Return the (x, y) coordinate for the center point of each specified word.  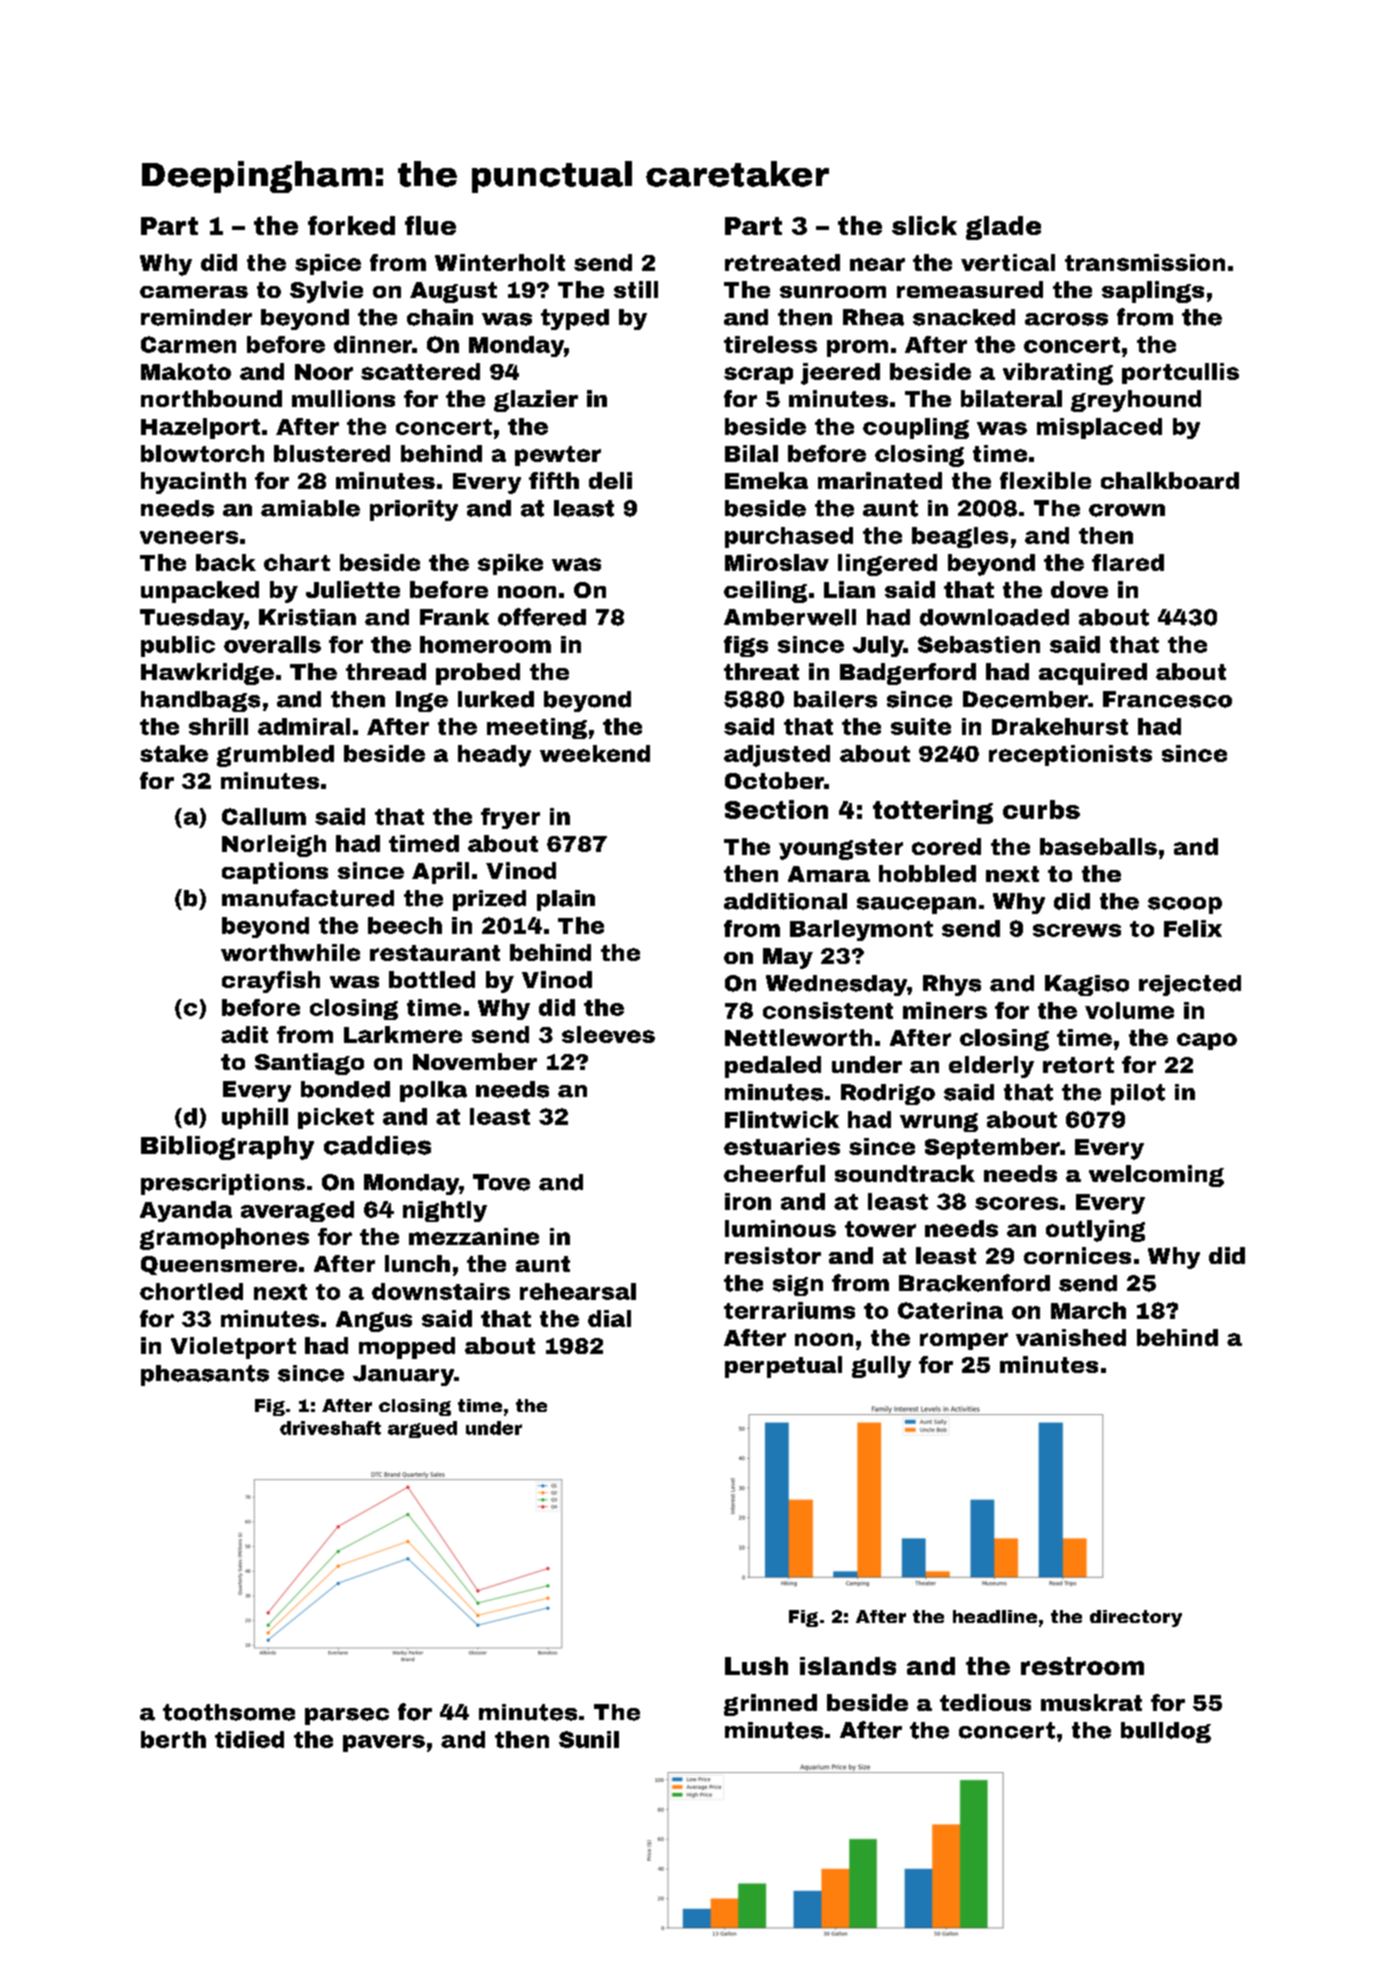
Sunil (589, 1739)
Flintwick (782, 1119)
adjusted (777, 756)
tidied (249, 1739)
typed (575, 319)
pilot (1138, 1094)
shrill (218, 726)
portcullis (1180, 373)
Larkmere (403, 1034)
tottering (933, 812)
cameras (194, 292)
